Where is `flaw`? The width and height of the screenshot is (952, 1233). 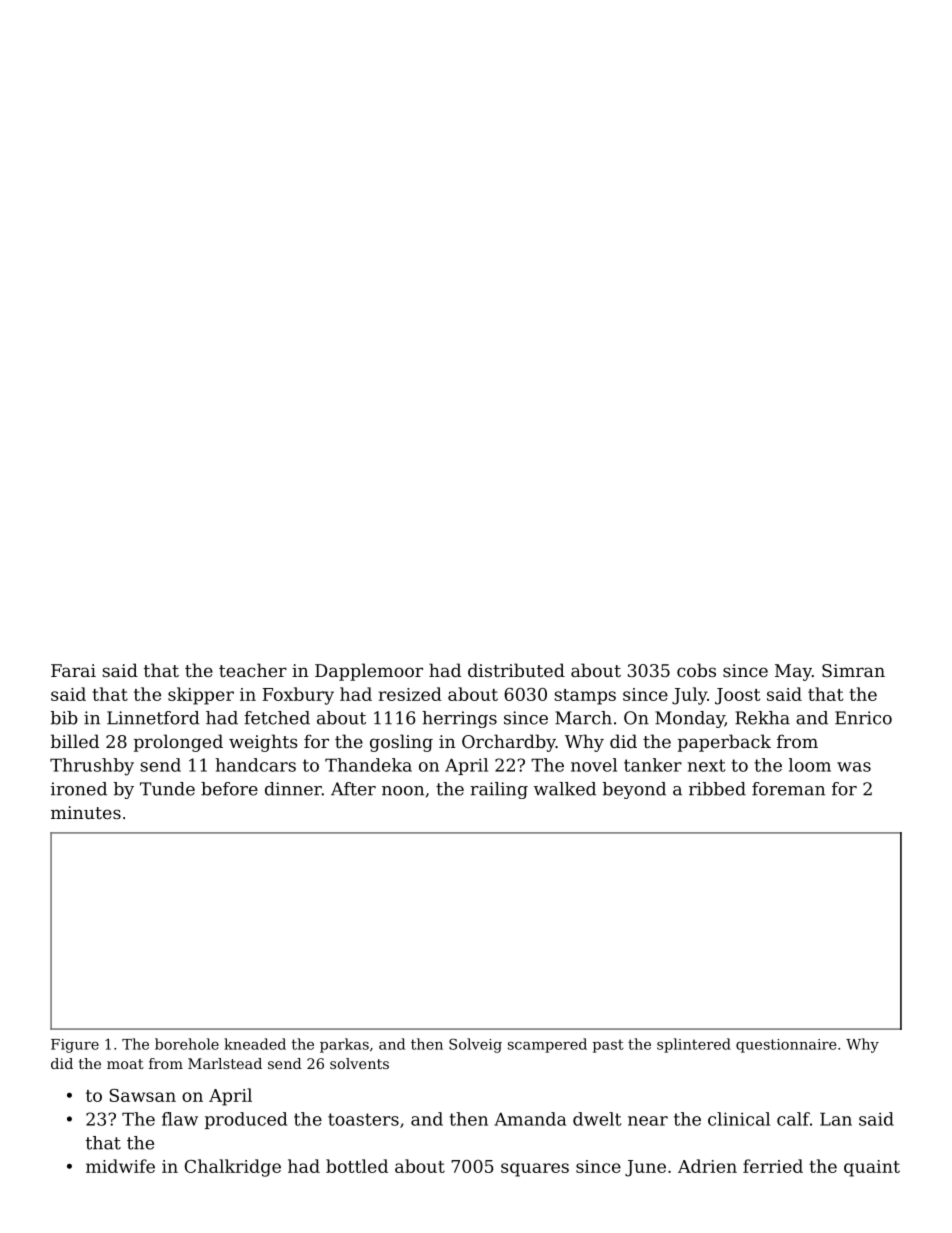 flaw is located at coordinates (180, 1119).
